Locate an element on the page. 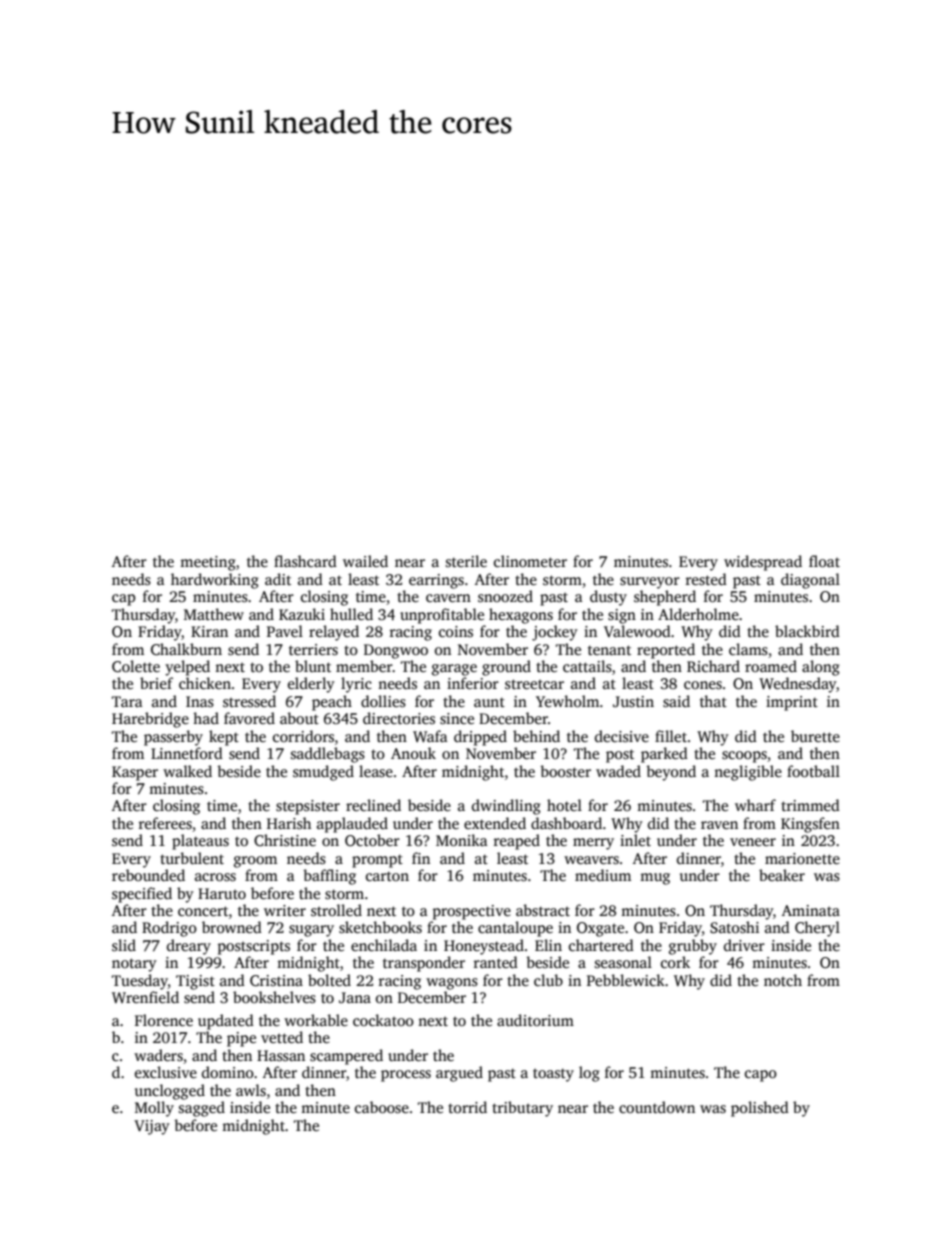  veneer is located at coordinates (753, 842).
